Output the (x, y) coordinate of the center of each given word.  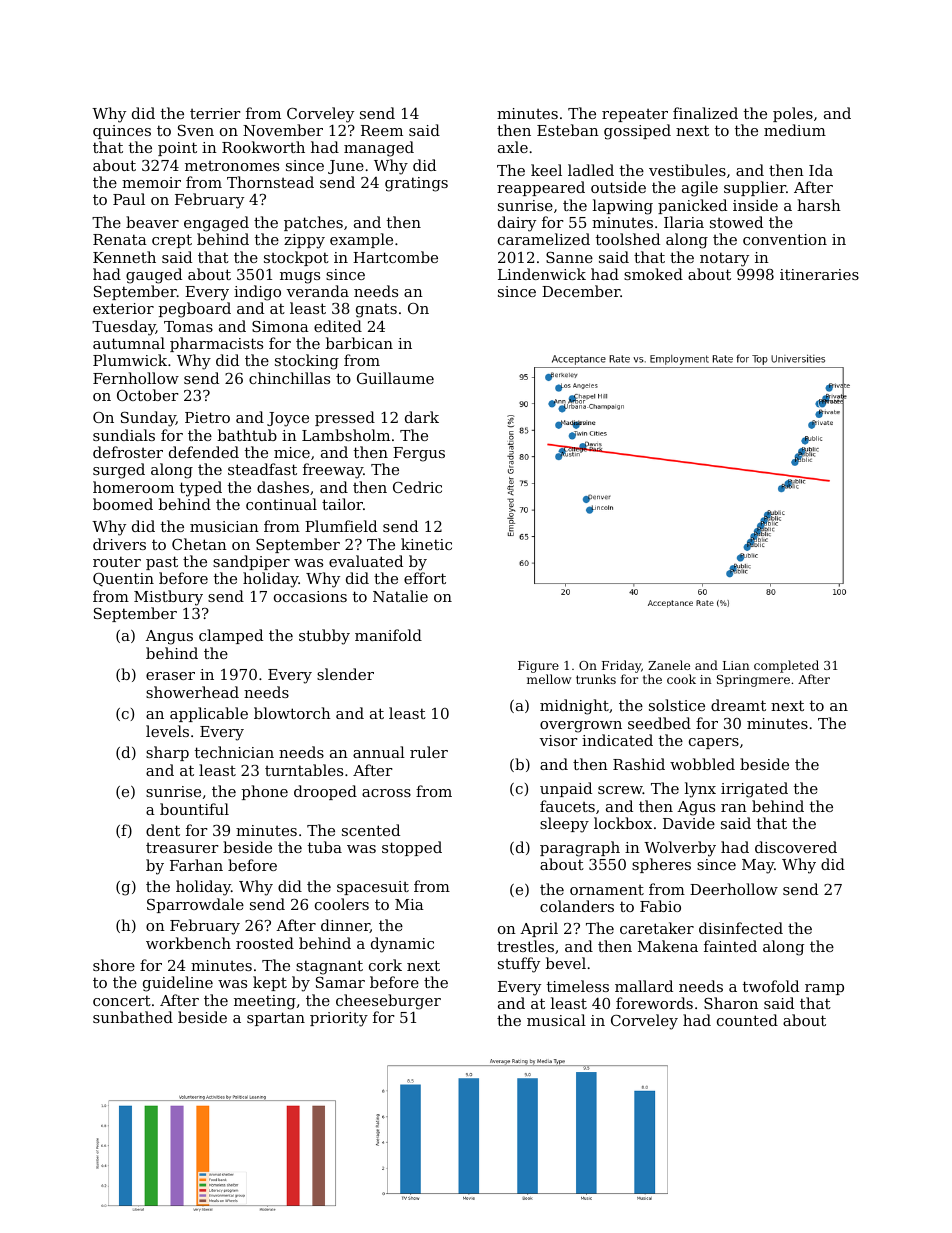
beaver (152, 222)
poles (793, 114)
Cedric (417, 487)
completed (786, 666)
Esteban (568, 130)
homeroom (133, 487)
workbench (188, 943)
